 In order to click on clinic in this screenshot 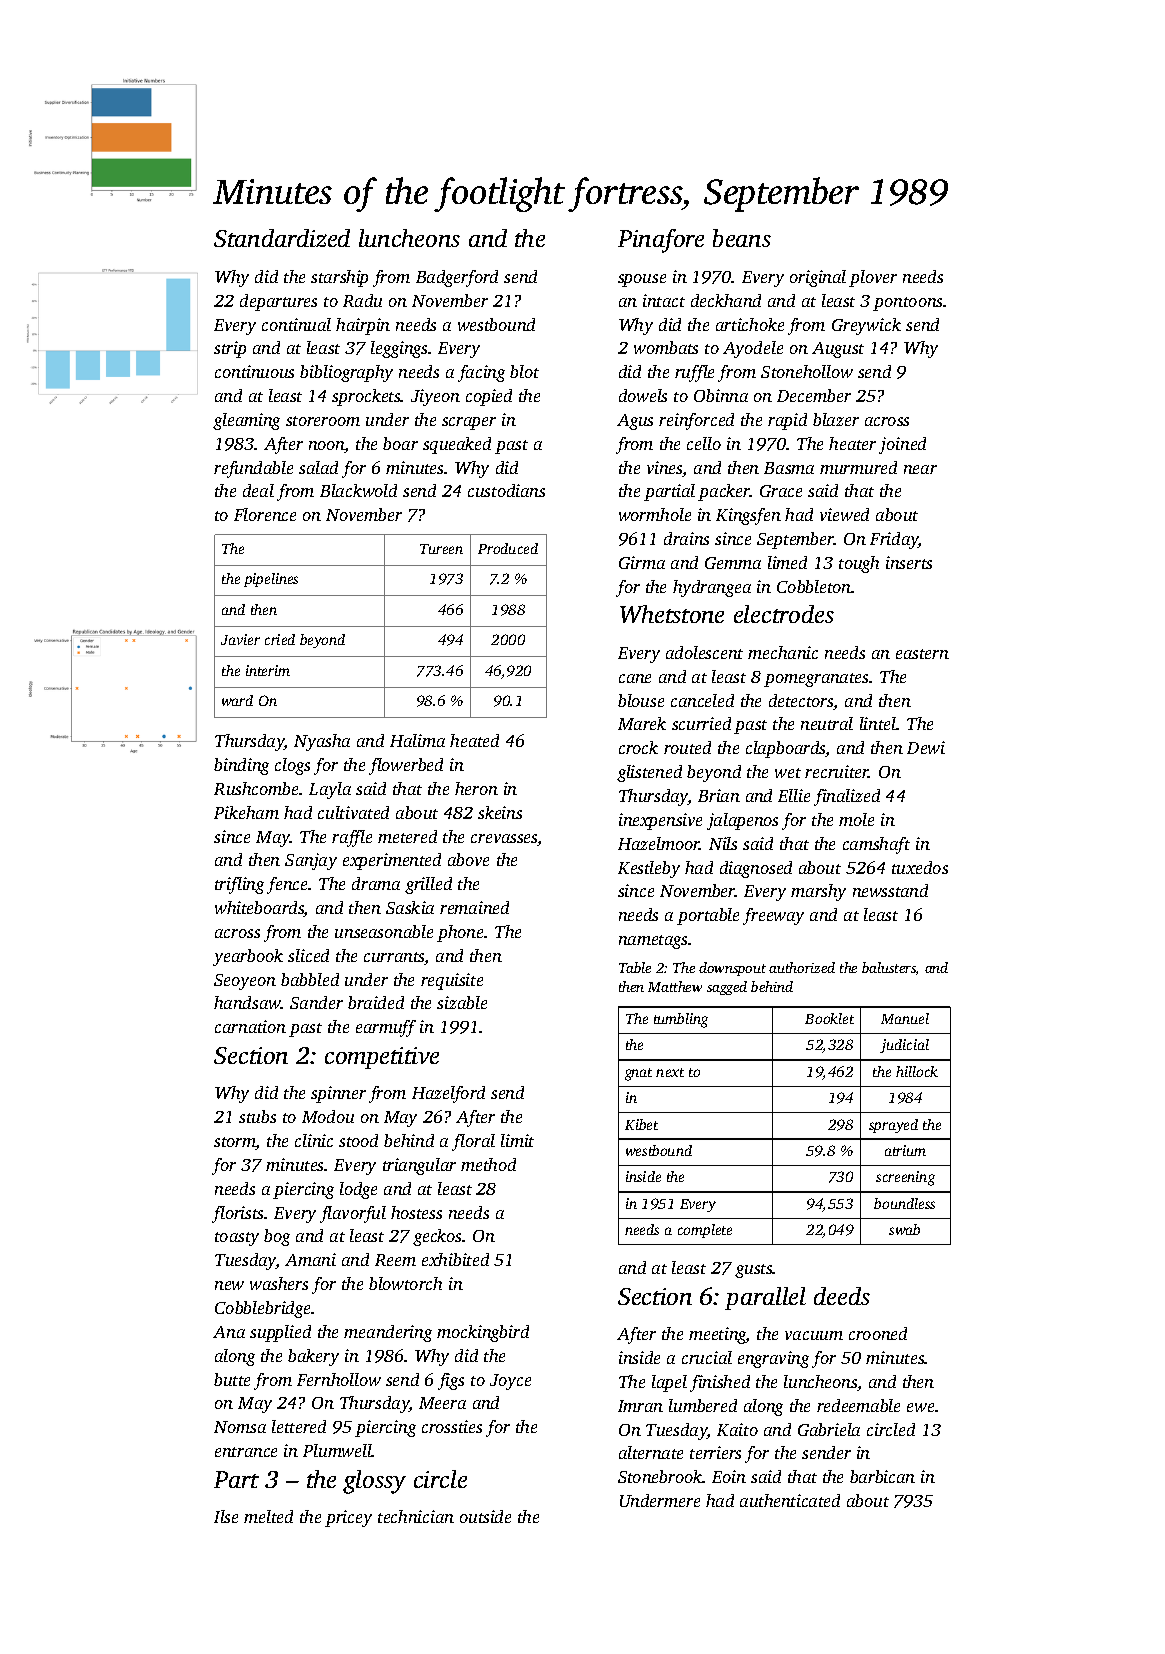, I will do `click(314, 1140)`.
